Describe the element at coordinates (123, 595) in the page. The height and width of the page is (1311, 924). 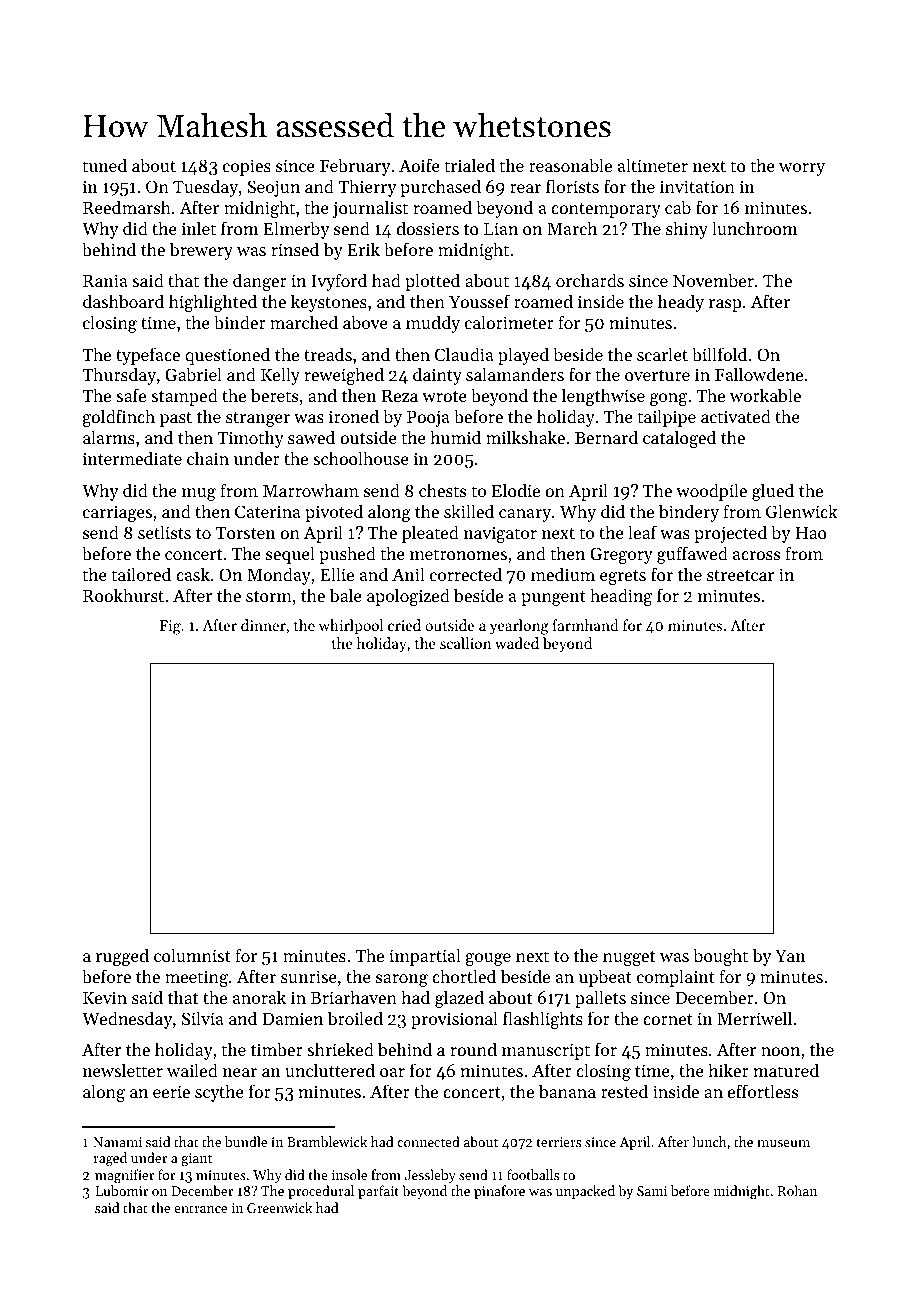
I see `Rookhurst` at that location.
